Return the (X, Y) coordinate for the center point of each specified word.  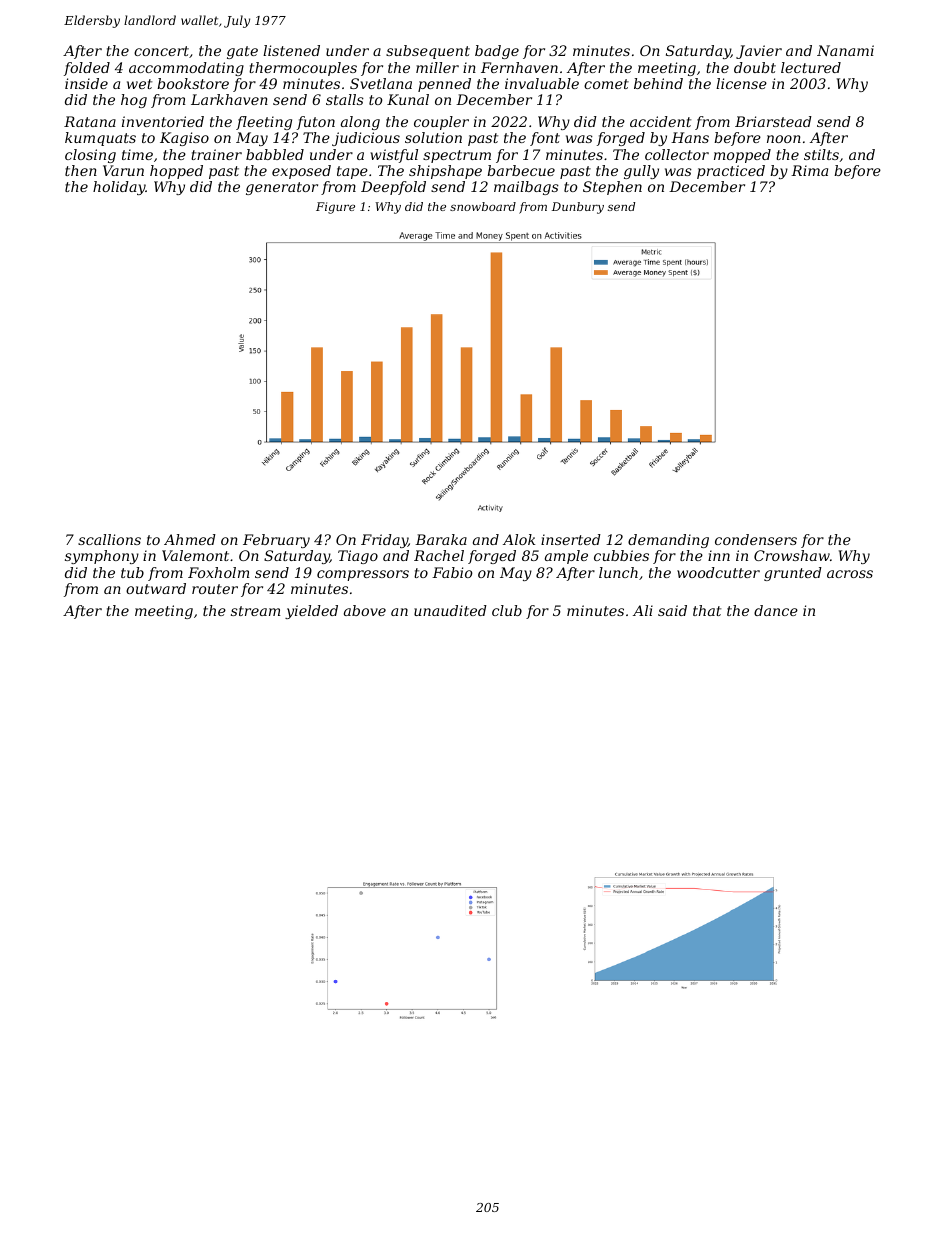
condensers (756, 539)
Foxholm (218, 572)
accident (660, 121)
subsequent (428, 52)
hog (134, 101)
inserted (571, 539)
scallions (109, 539)
